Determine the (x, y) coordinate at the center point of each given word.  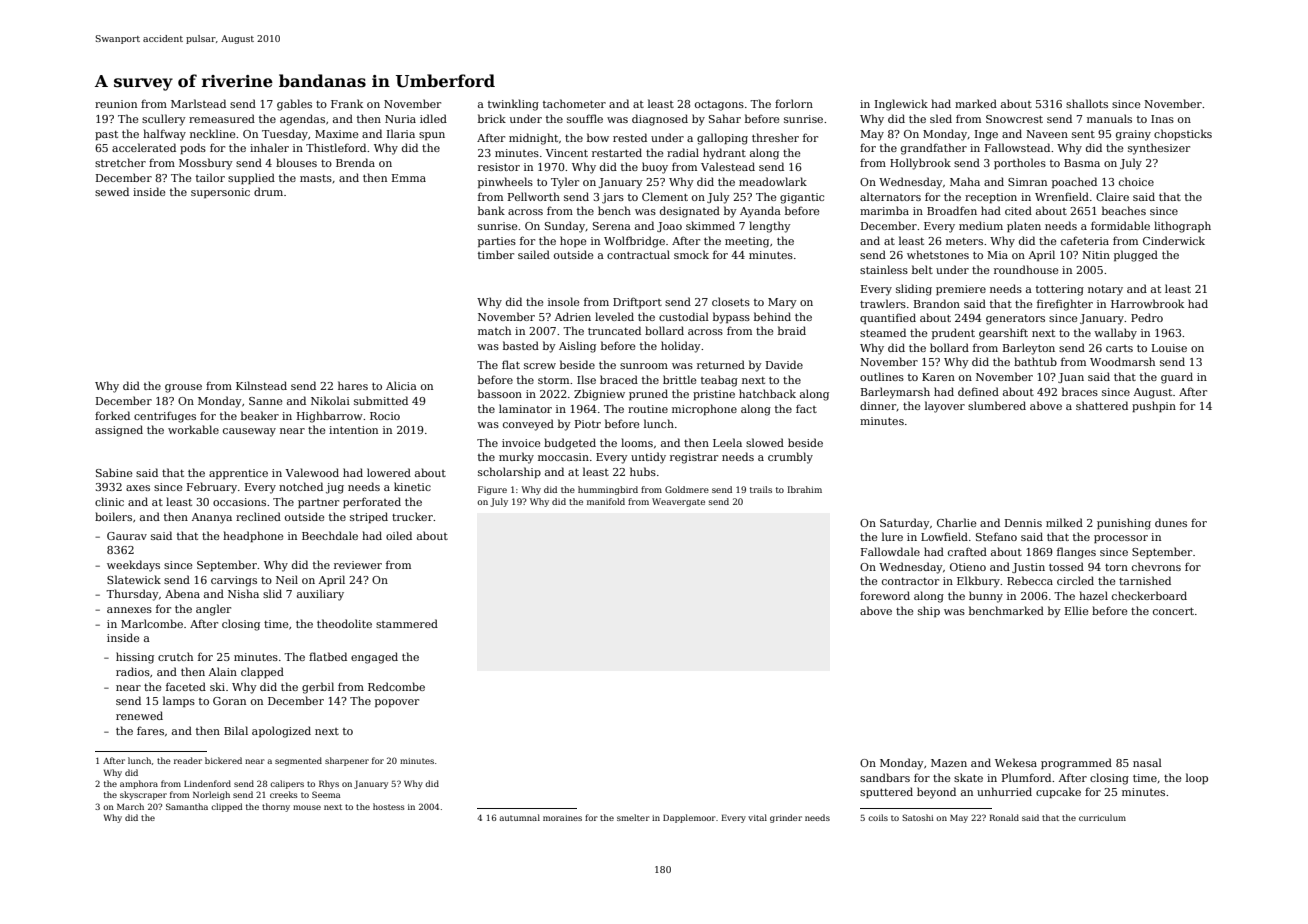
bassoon (500, 393)
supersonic (220, 193)
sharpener (347, 761)
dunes (1171, 522)
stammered (407, 623)
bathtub (1035, 361)
